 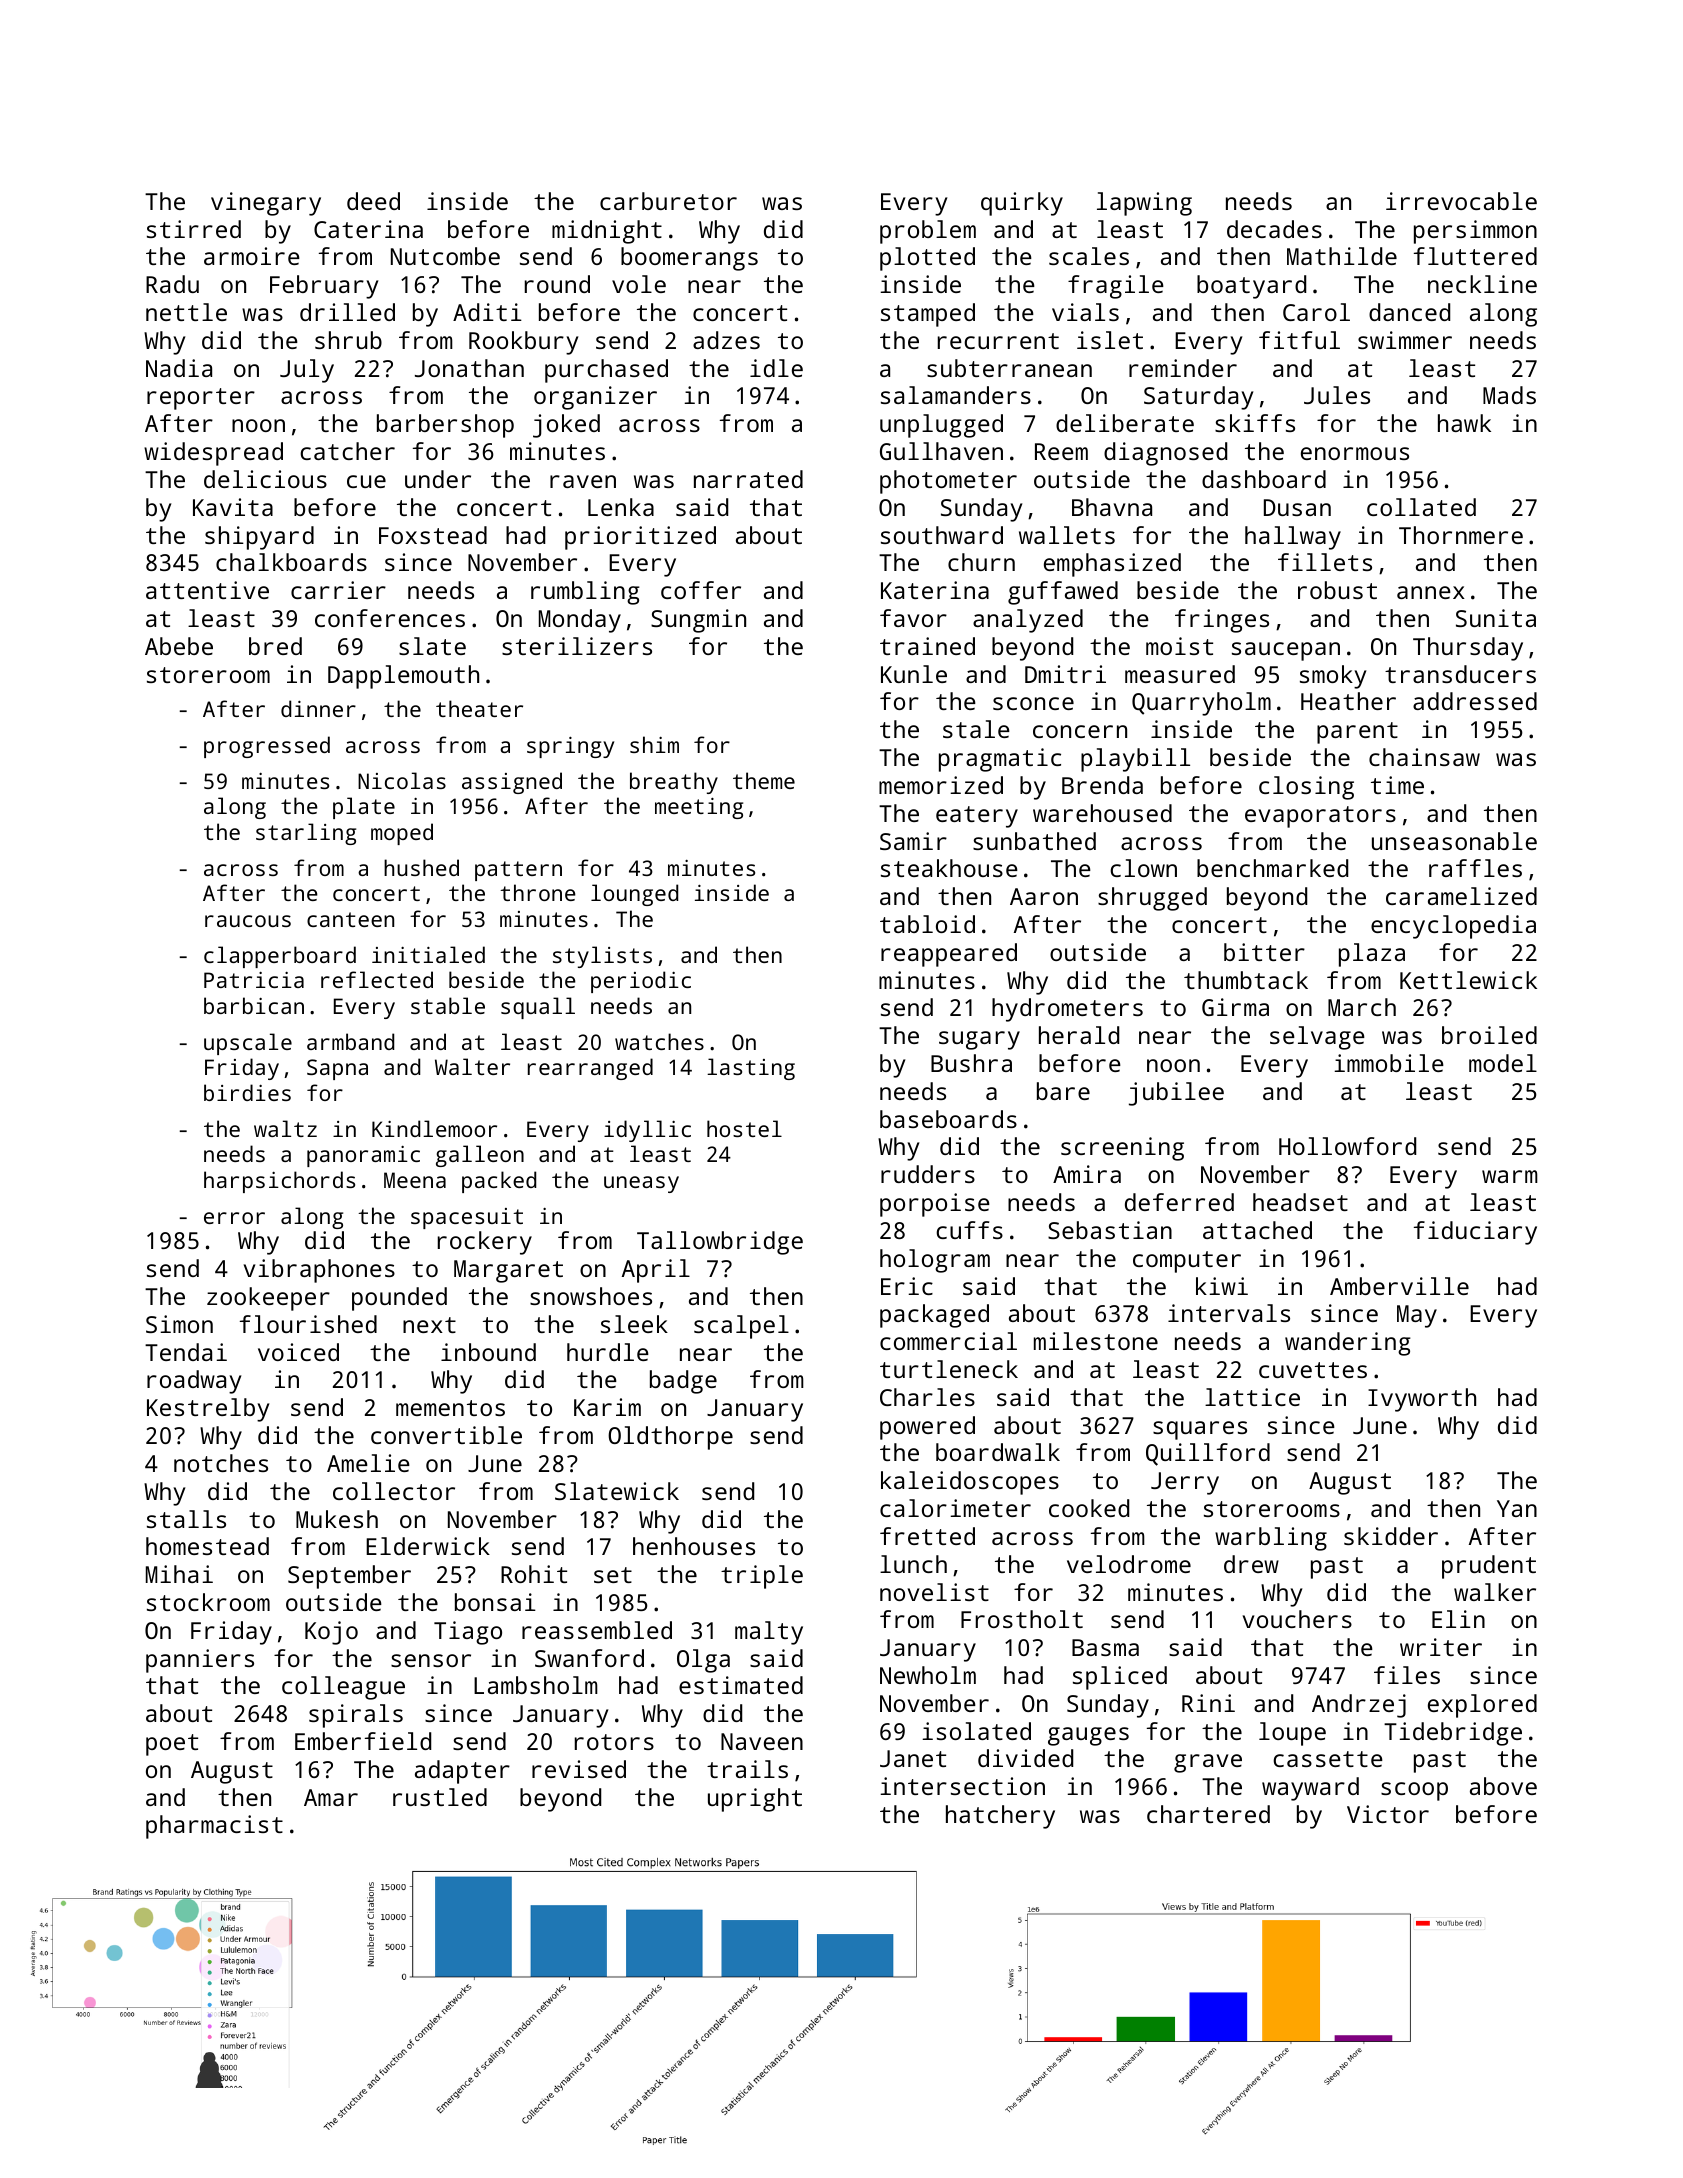 What do you see at coordinates (1129, 1564) in the image?
I see `velodrome` at bounding box center [1129, 1564].
